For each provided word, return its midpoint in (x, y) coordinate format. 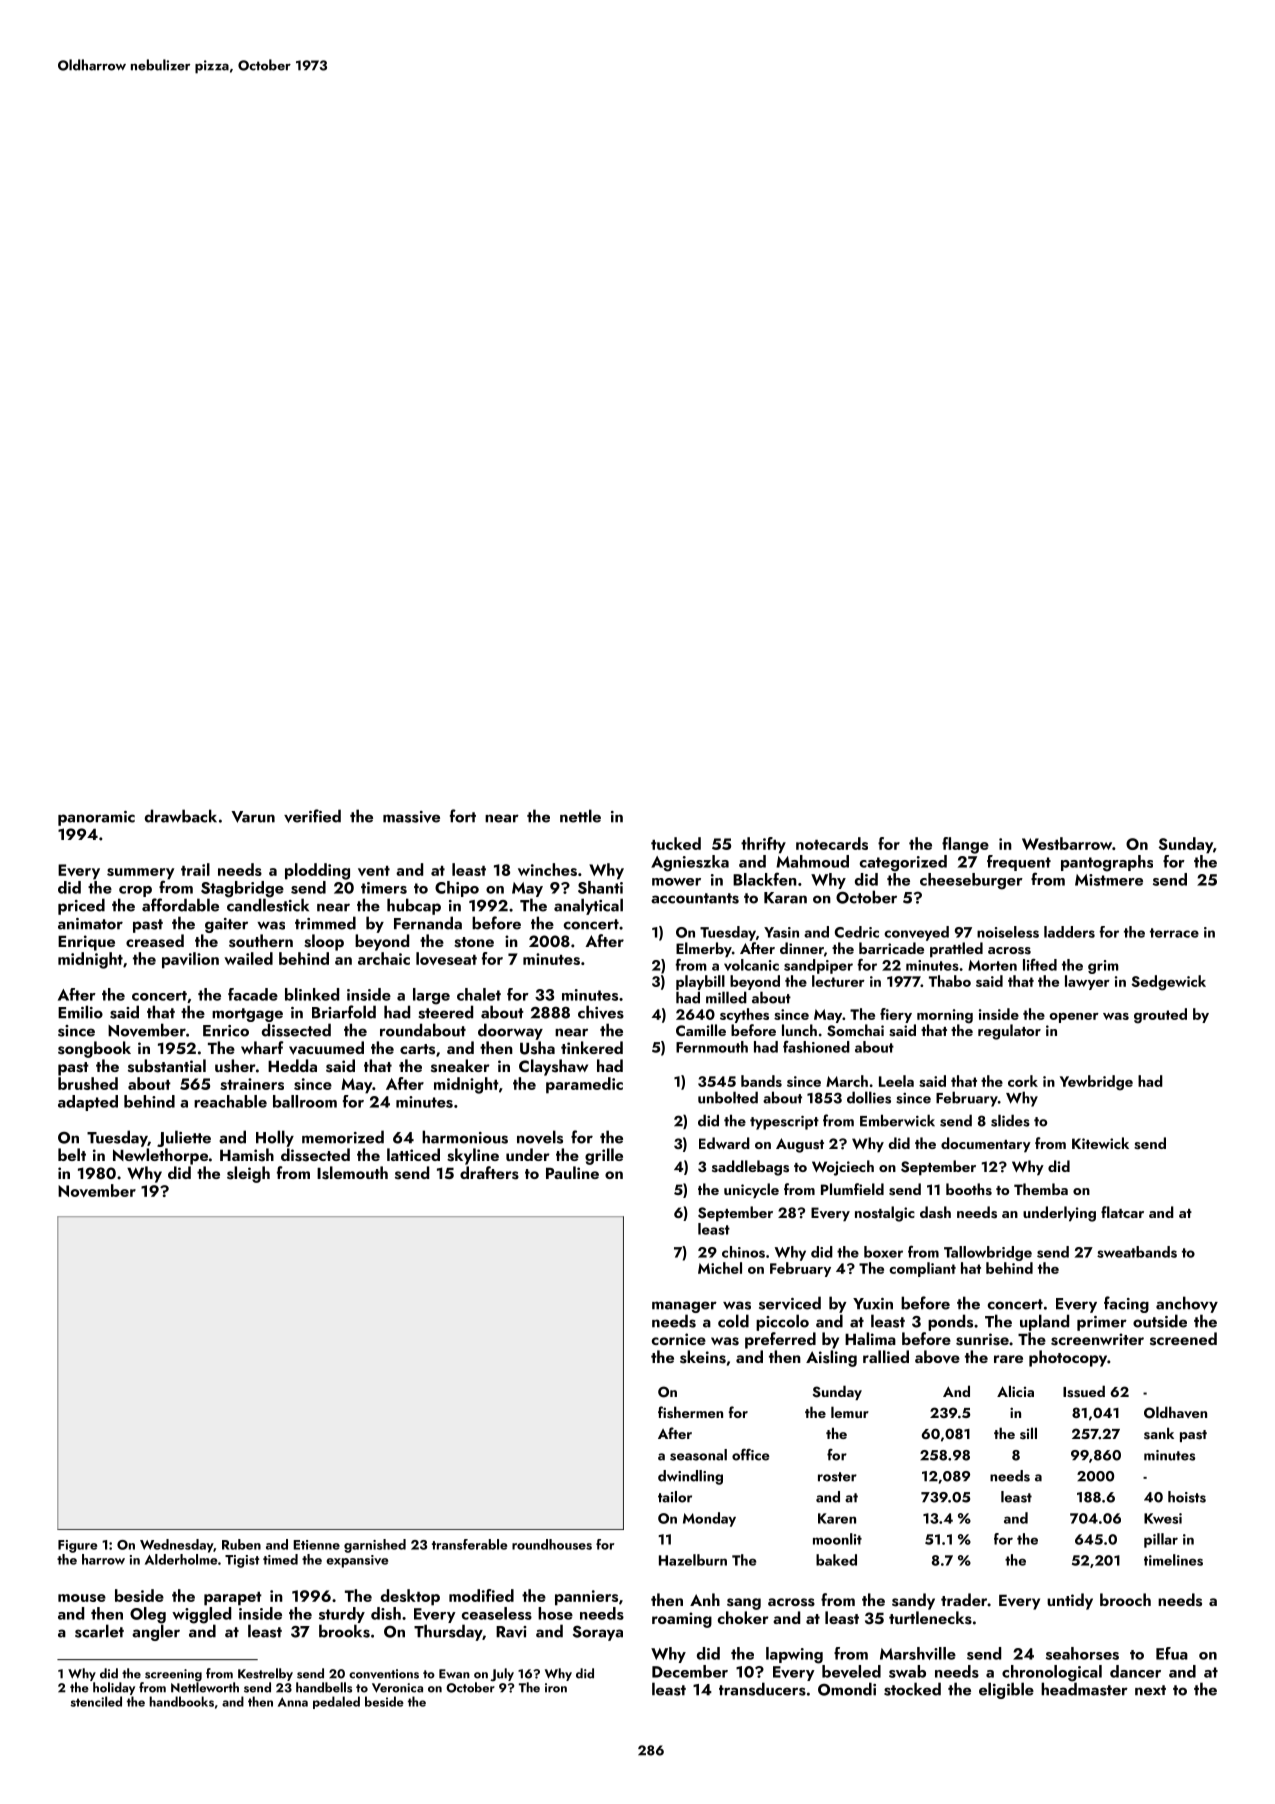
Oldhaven (1175, 1412)
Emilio (80, 1012)
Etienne (316, 1545)
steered (445, 1012)
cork (1023, 1081)
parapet (233, 1599)
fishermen (690, 1412)
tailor (675, 1497)
